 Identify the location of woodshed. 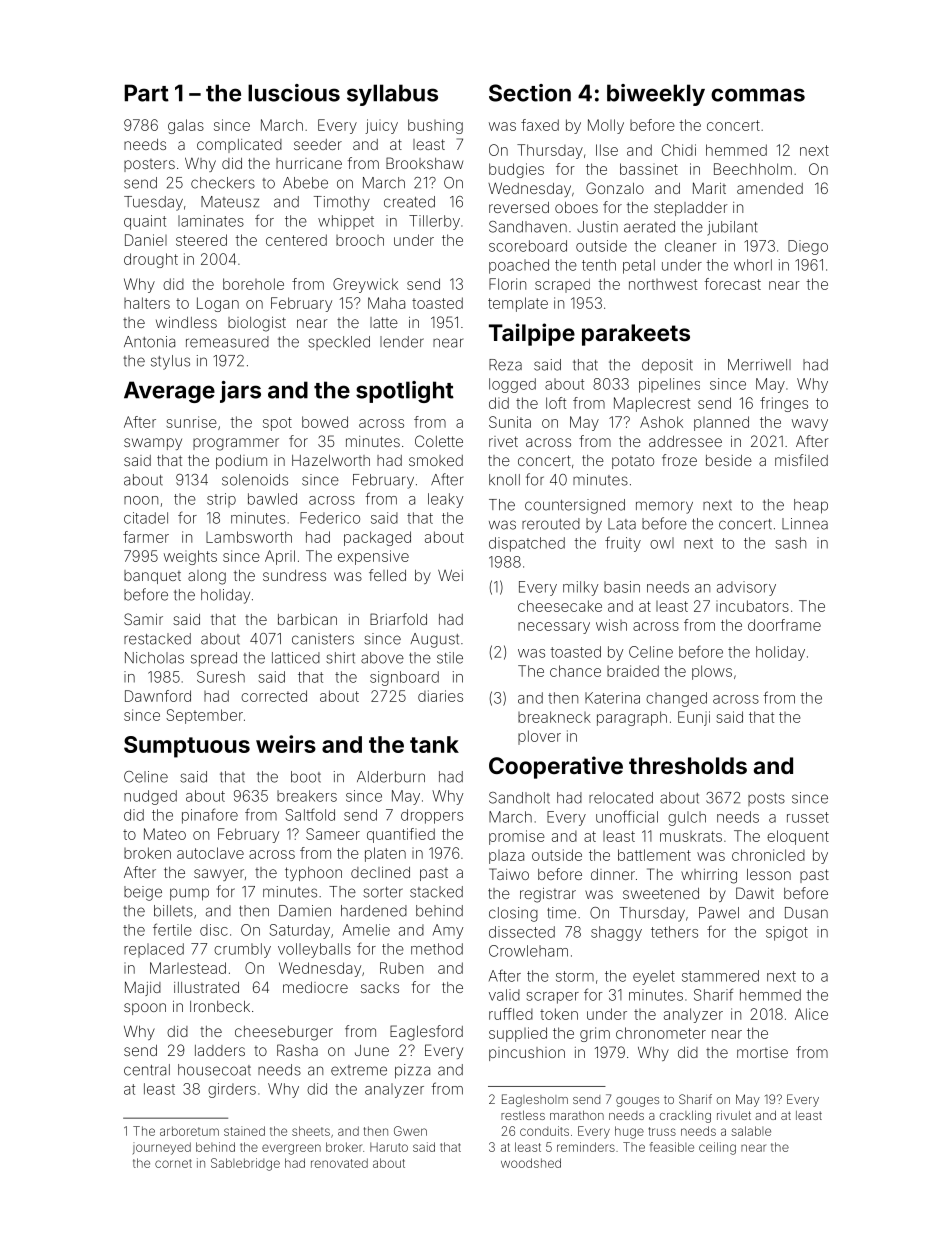
(531, 1163).
